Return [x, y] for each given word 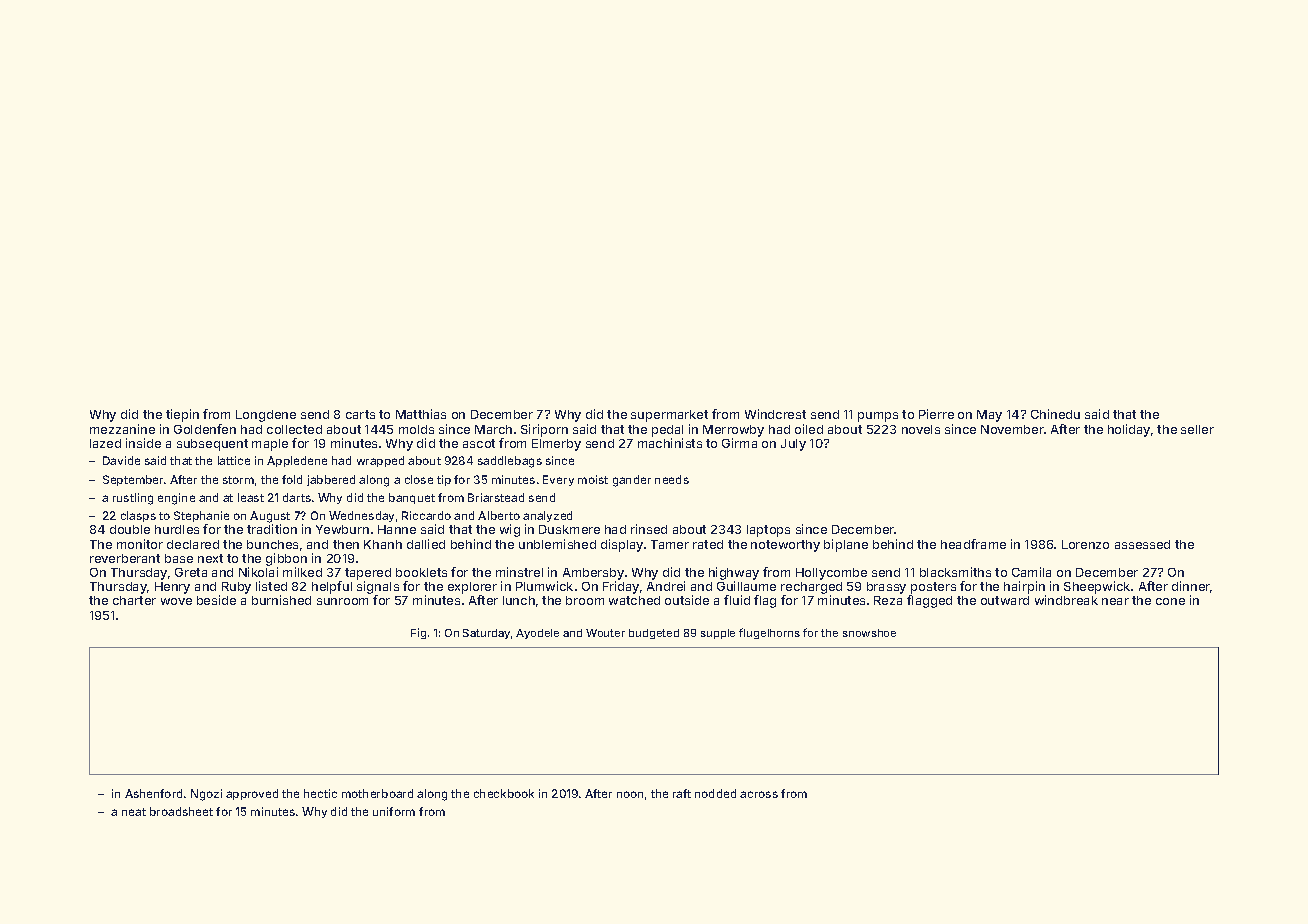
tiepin [182, 415]
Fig [418, 633]
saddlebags [510, 462]
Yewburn [342, 529]
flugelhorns [769, 633]
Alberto [499, 515]
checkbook [504, 793]
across [759, 794]
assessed [1142, 544]
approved [252, 794]
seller [1197, 429]
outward [1005, 600]
